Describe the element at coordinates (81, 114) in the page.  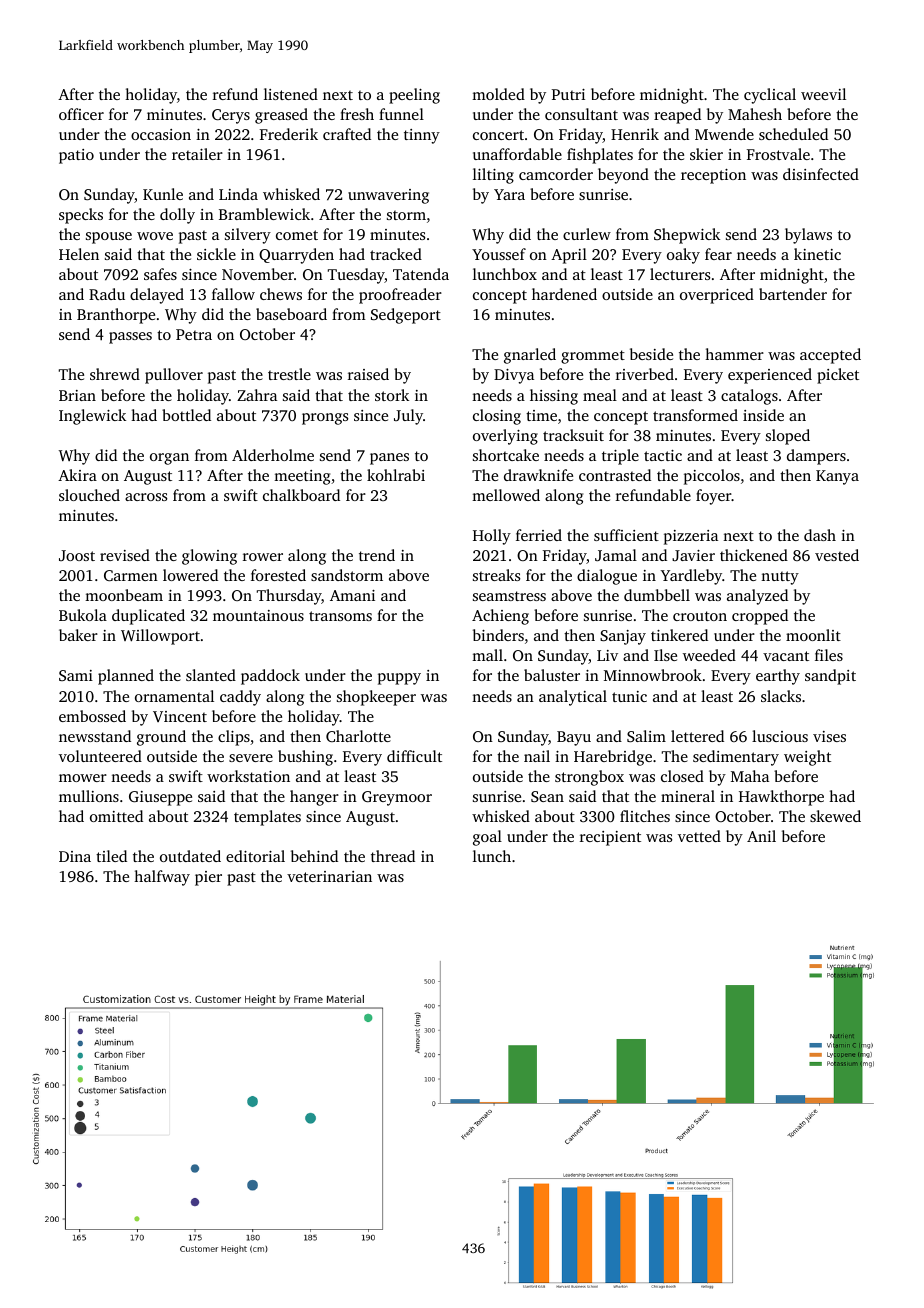
I see `officer` at that location.
